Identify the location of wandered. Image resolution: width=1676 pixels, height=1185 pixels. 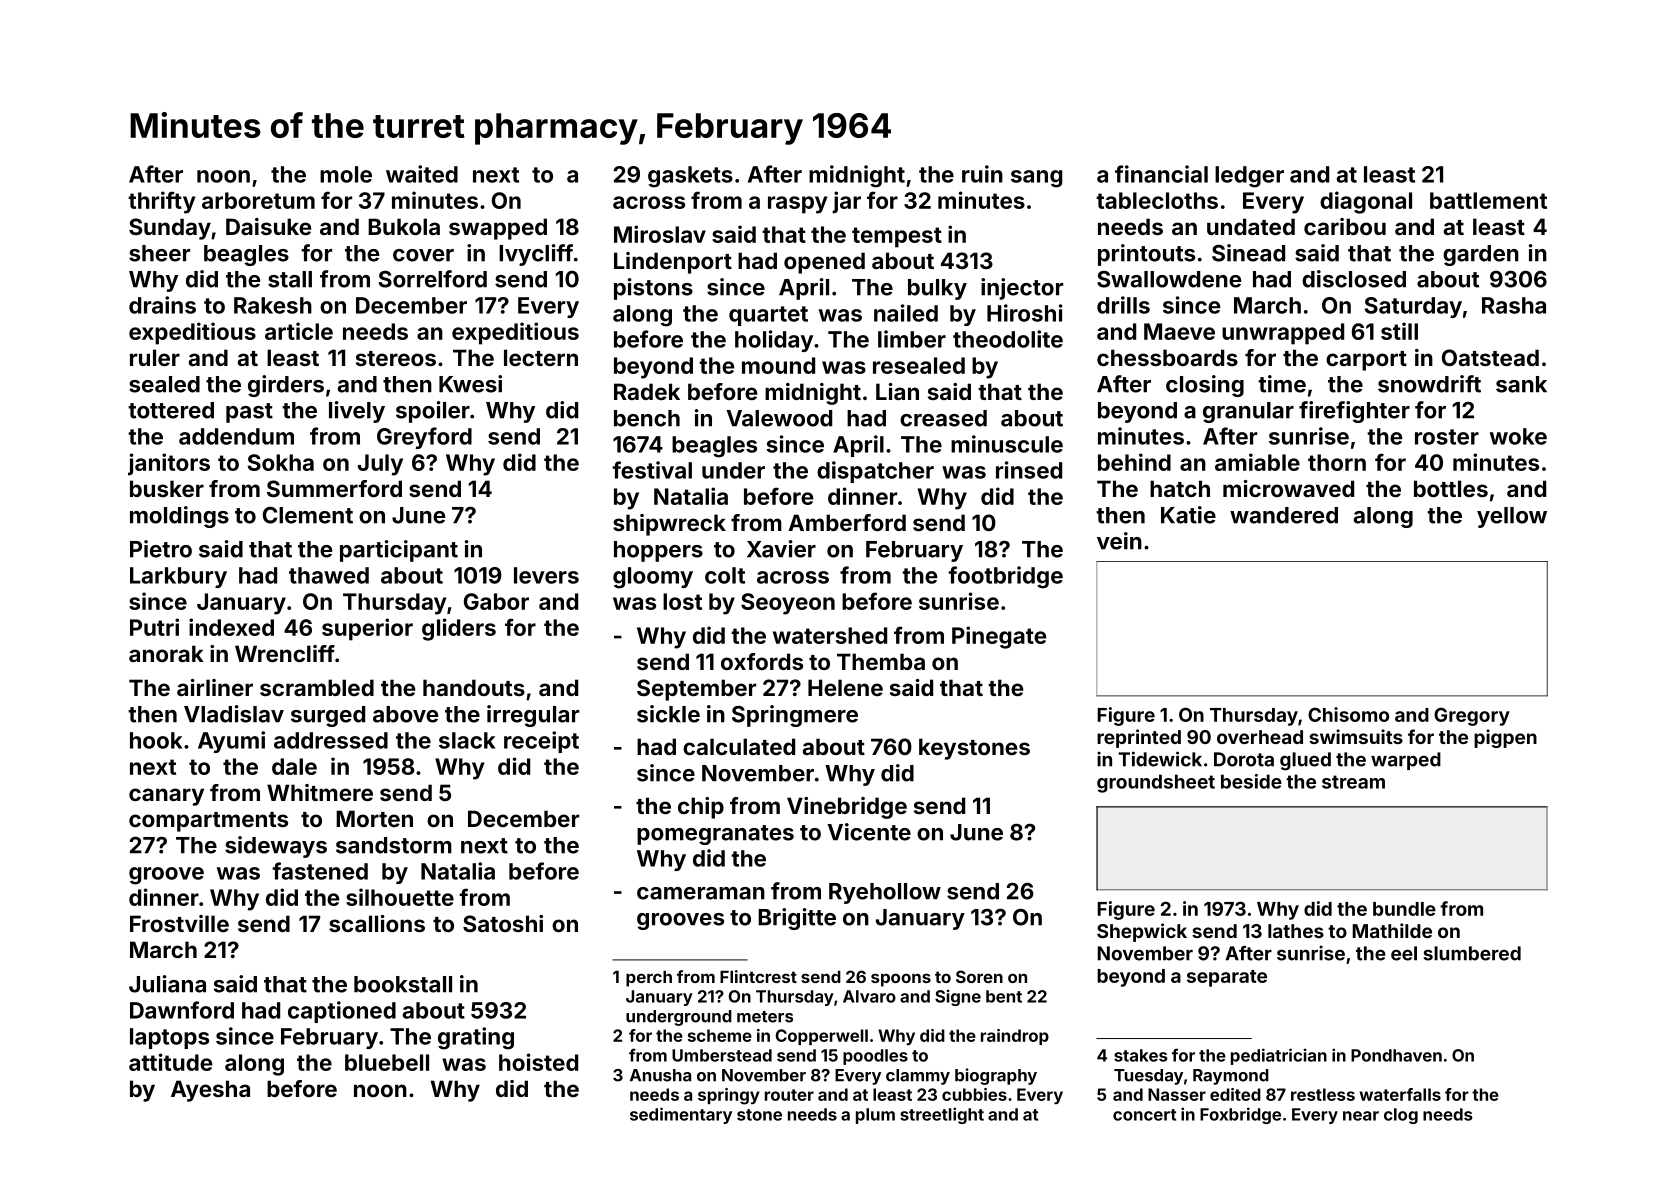
(1284, 515).
